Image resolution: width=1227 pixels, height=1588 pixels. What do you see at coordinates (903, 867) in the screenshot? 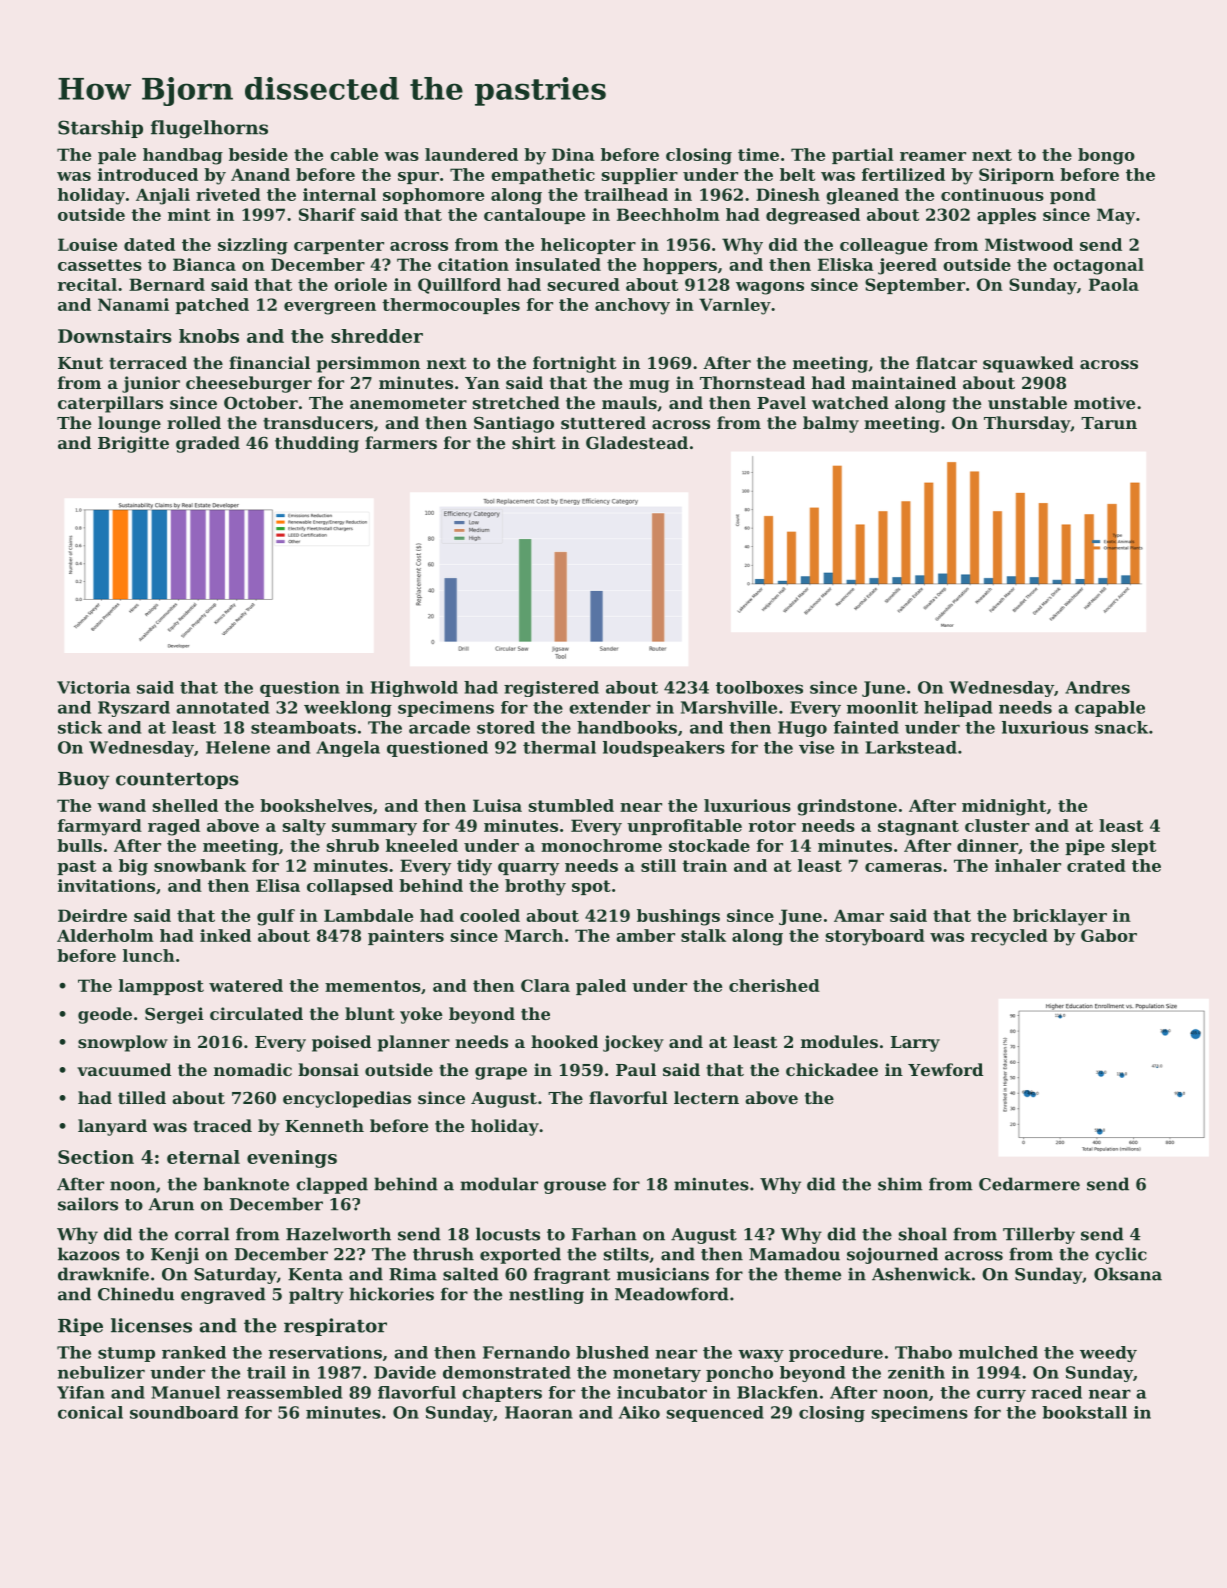
I see `cameras` at bounding box center [903, 867].
